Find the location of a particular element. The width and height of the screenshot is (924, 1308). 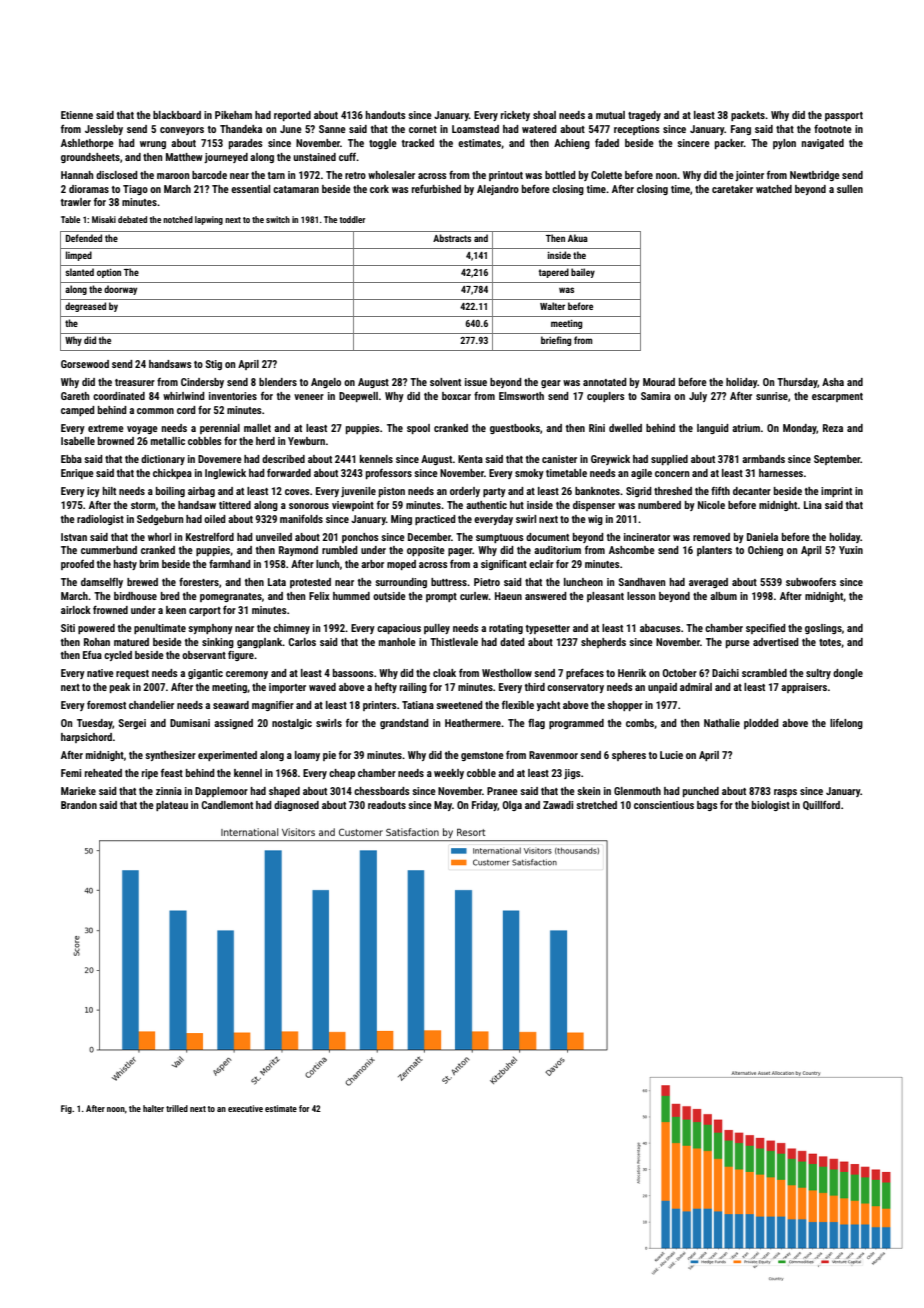

mutual is located at coordinates (610, 115).
